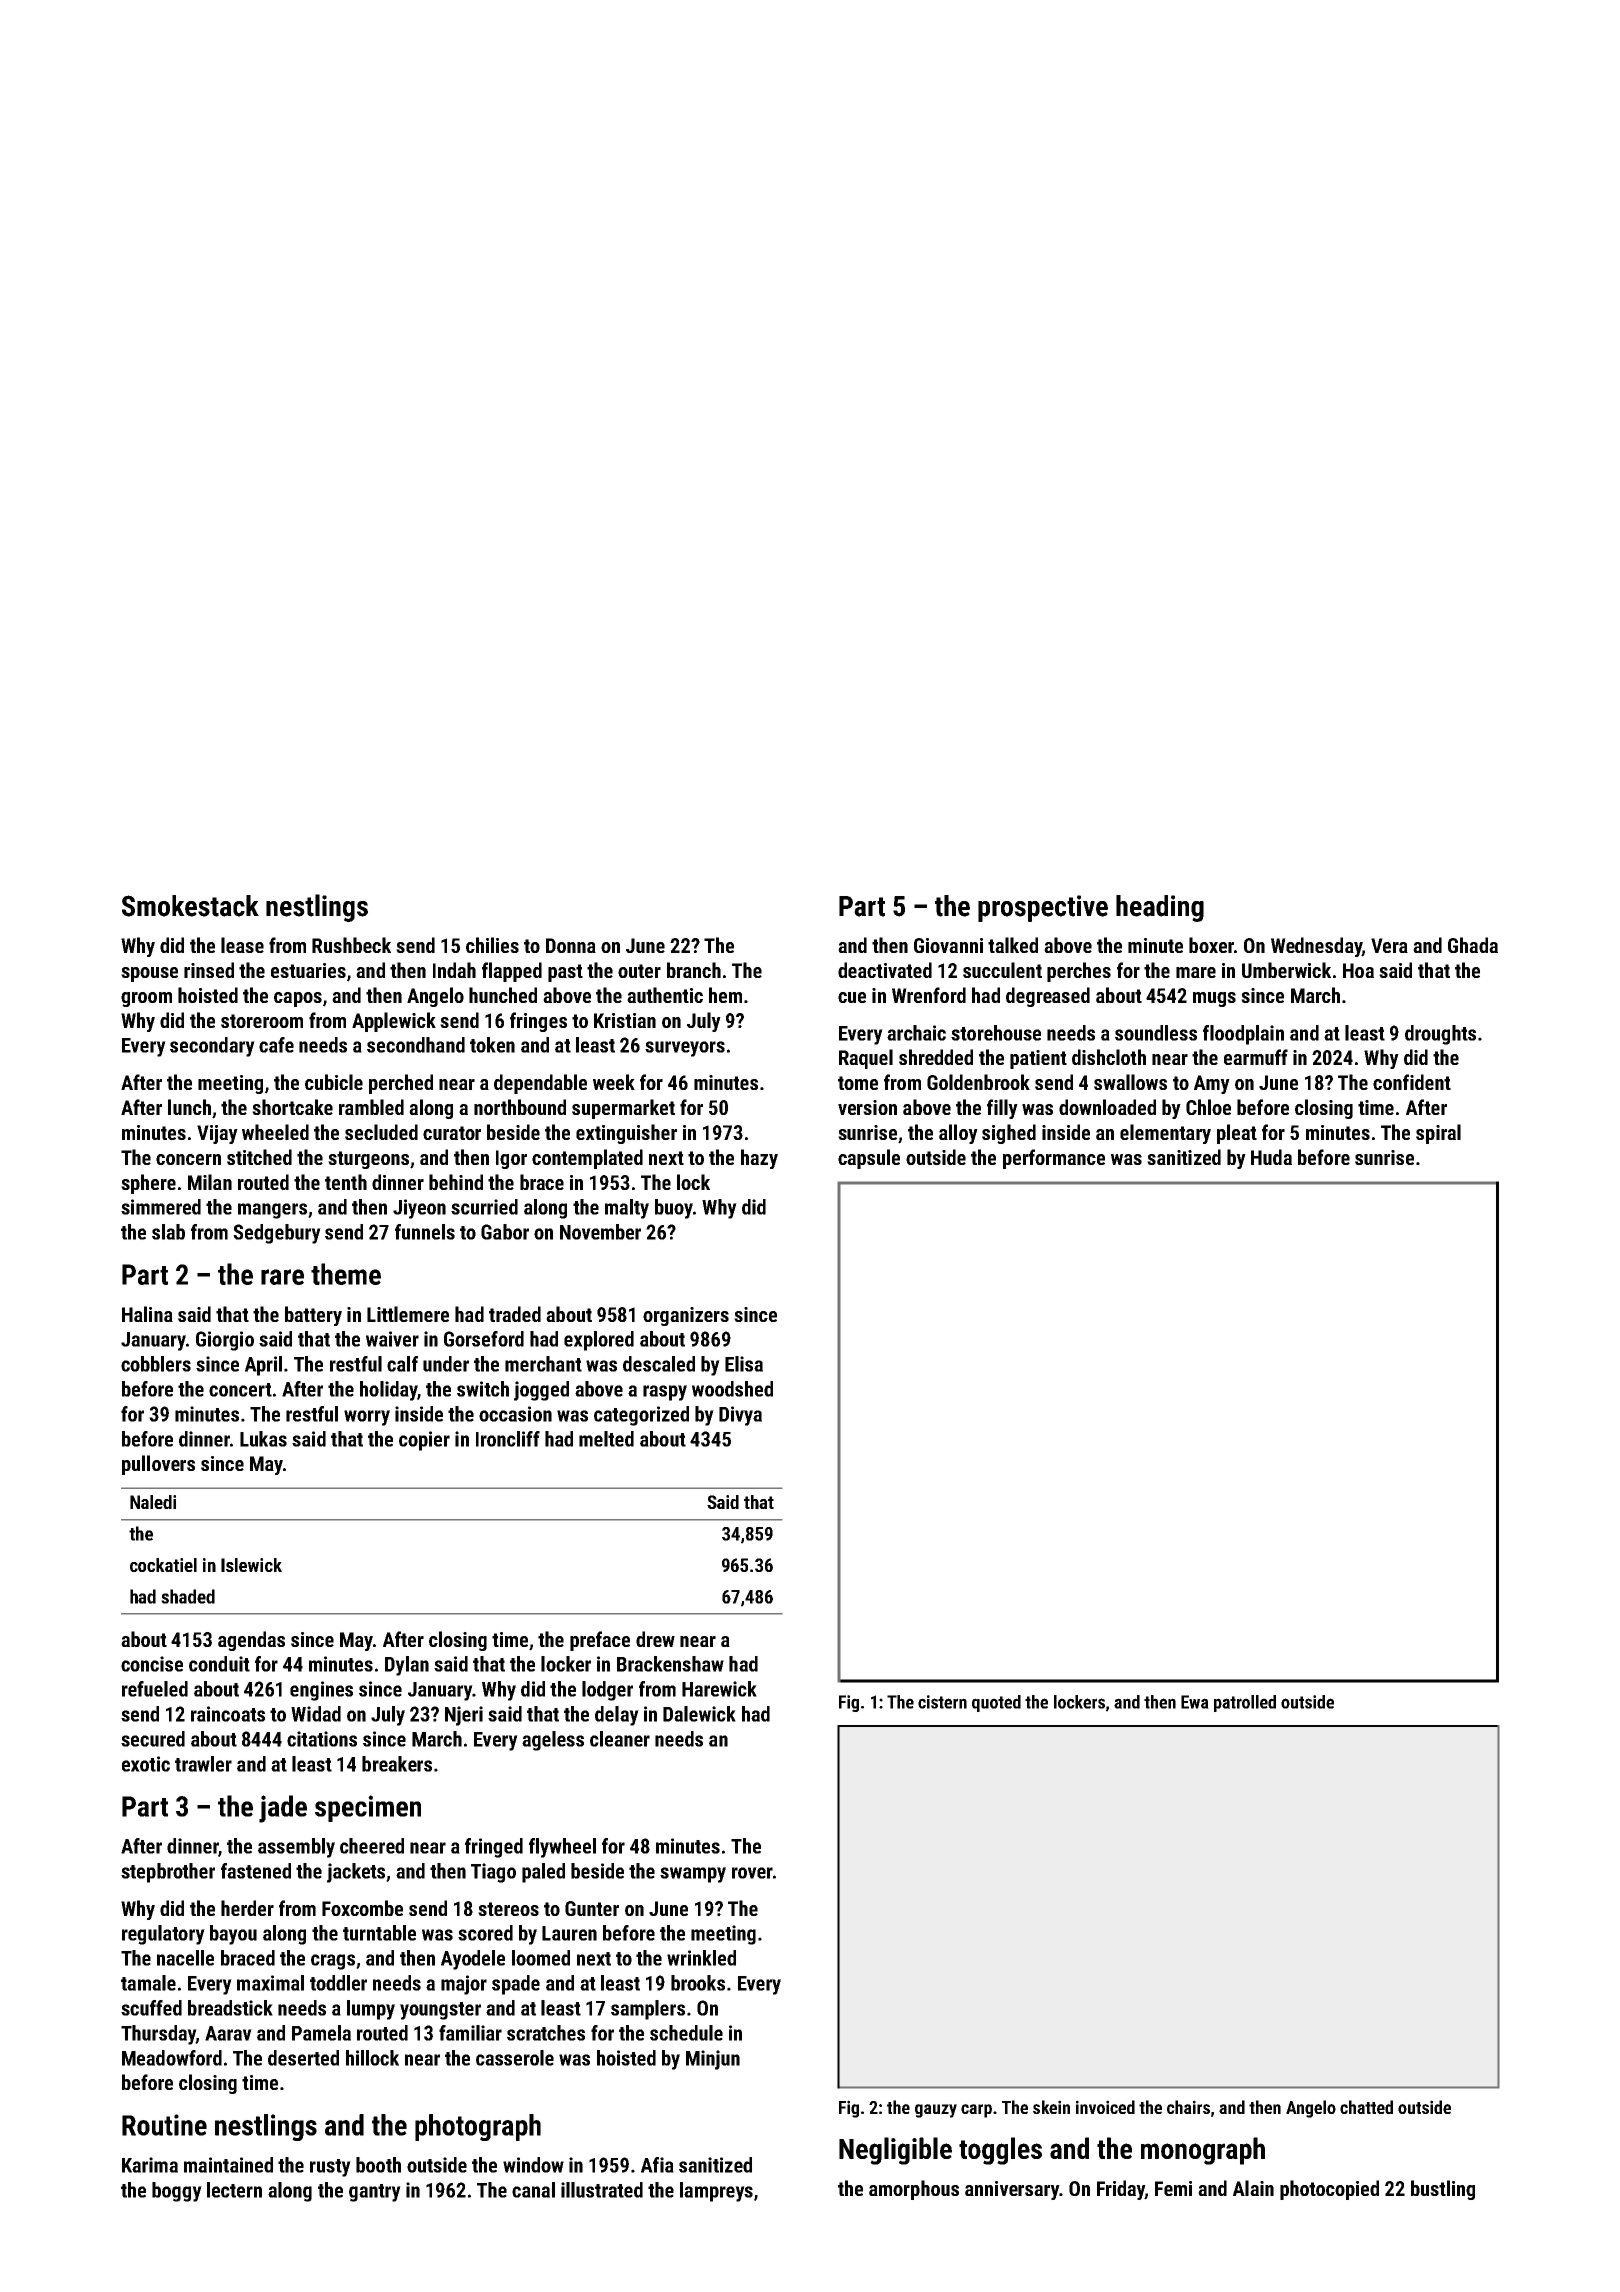 This screenshot has width=1620, height=2292. Describe the element at coordinates (333, 1962) in the screenshot. I see `crags` at that location.
